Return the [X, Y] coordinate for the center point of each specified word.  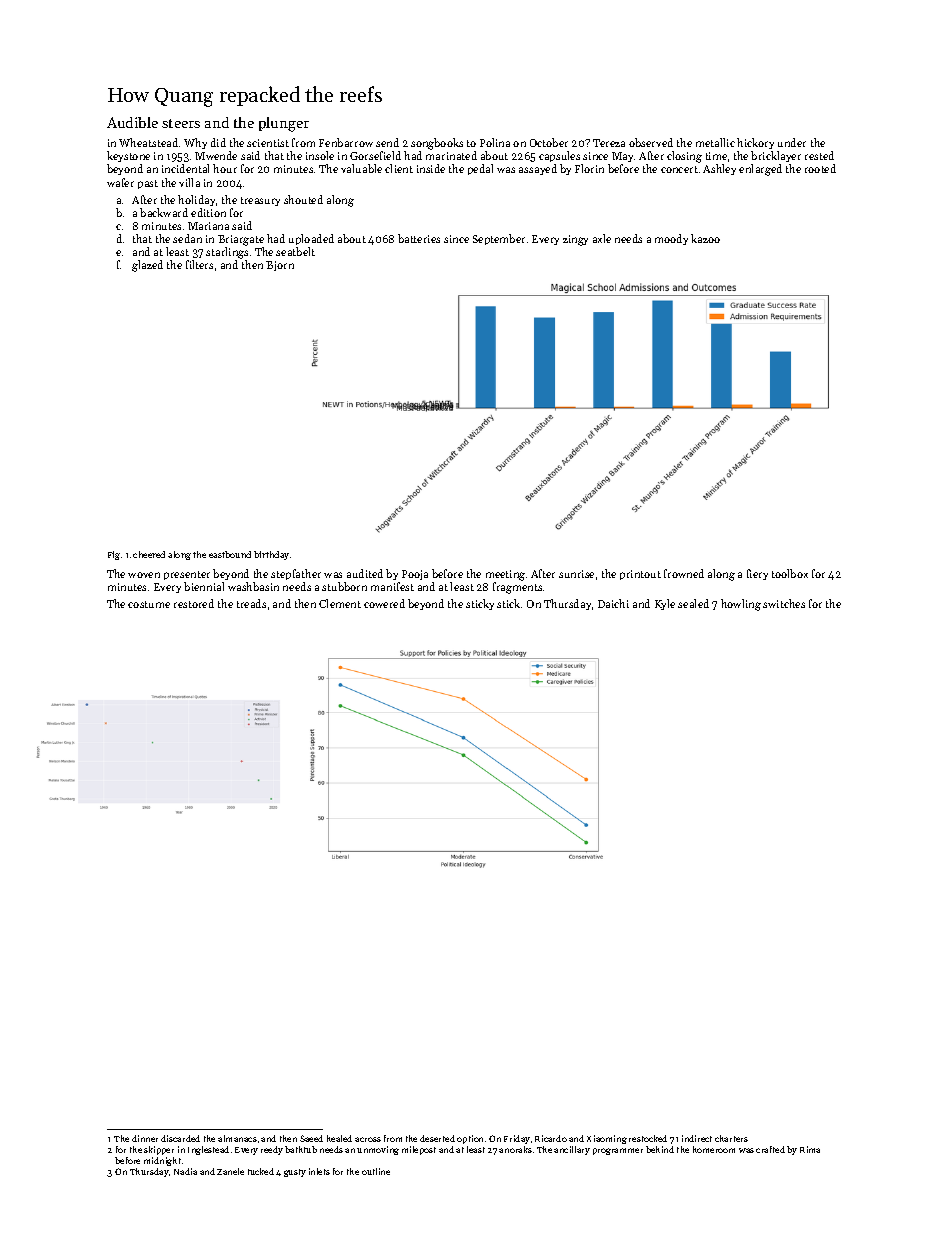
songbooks [437, 144]
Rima [810, 1149]
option [470, 1139]
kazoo [705, 238]
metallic [715, 142]
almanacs [237, 1138]
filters [199, 264]
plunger [284, 124]
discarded [180, 1138]
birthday [271, 555]
